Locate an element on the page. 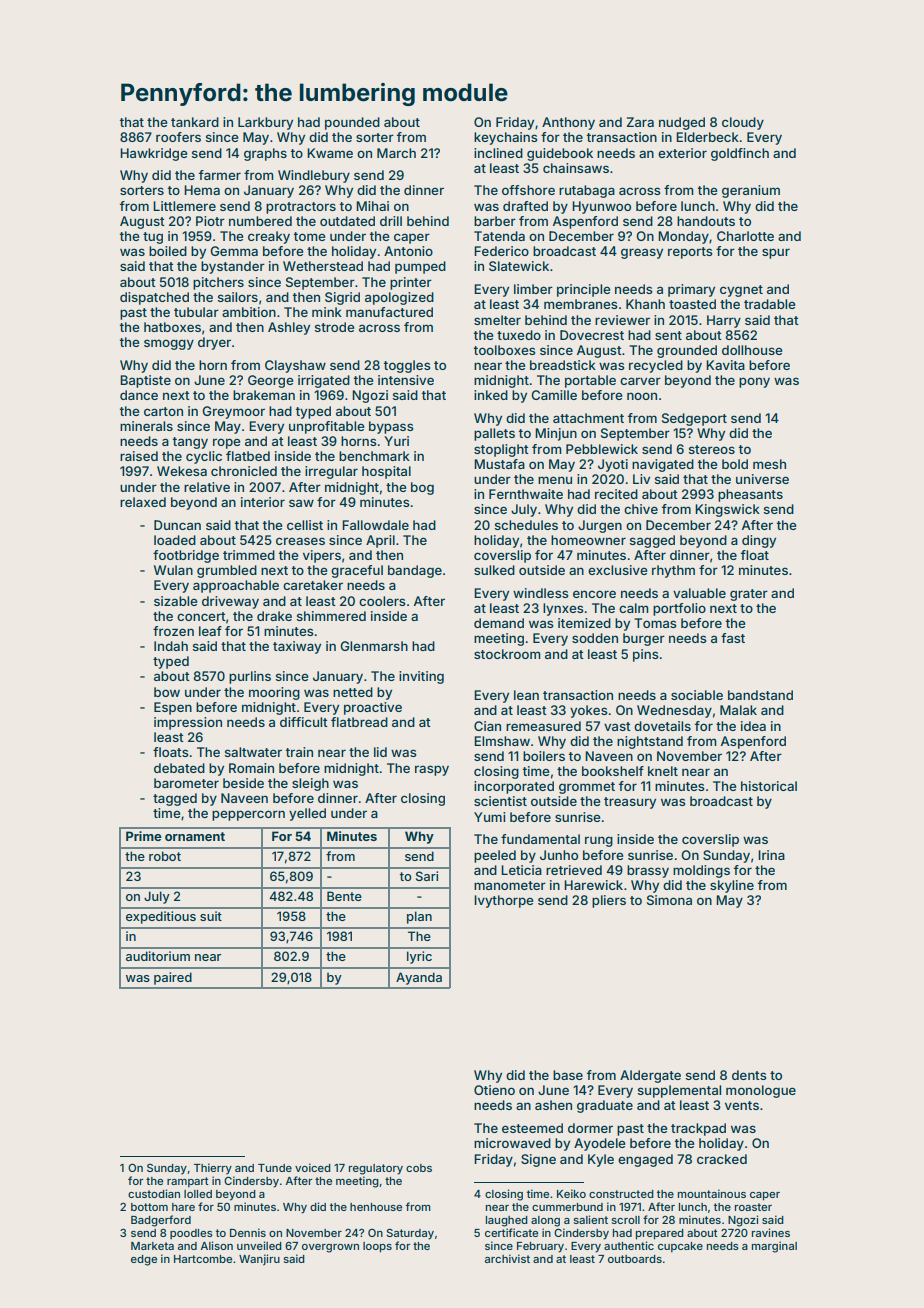 This page has height=1308, width=924. Hartcombe is located at coordinates (203, 1259).
